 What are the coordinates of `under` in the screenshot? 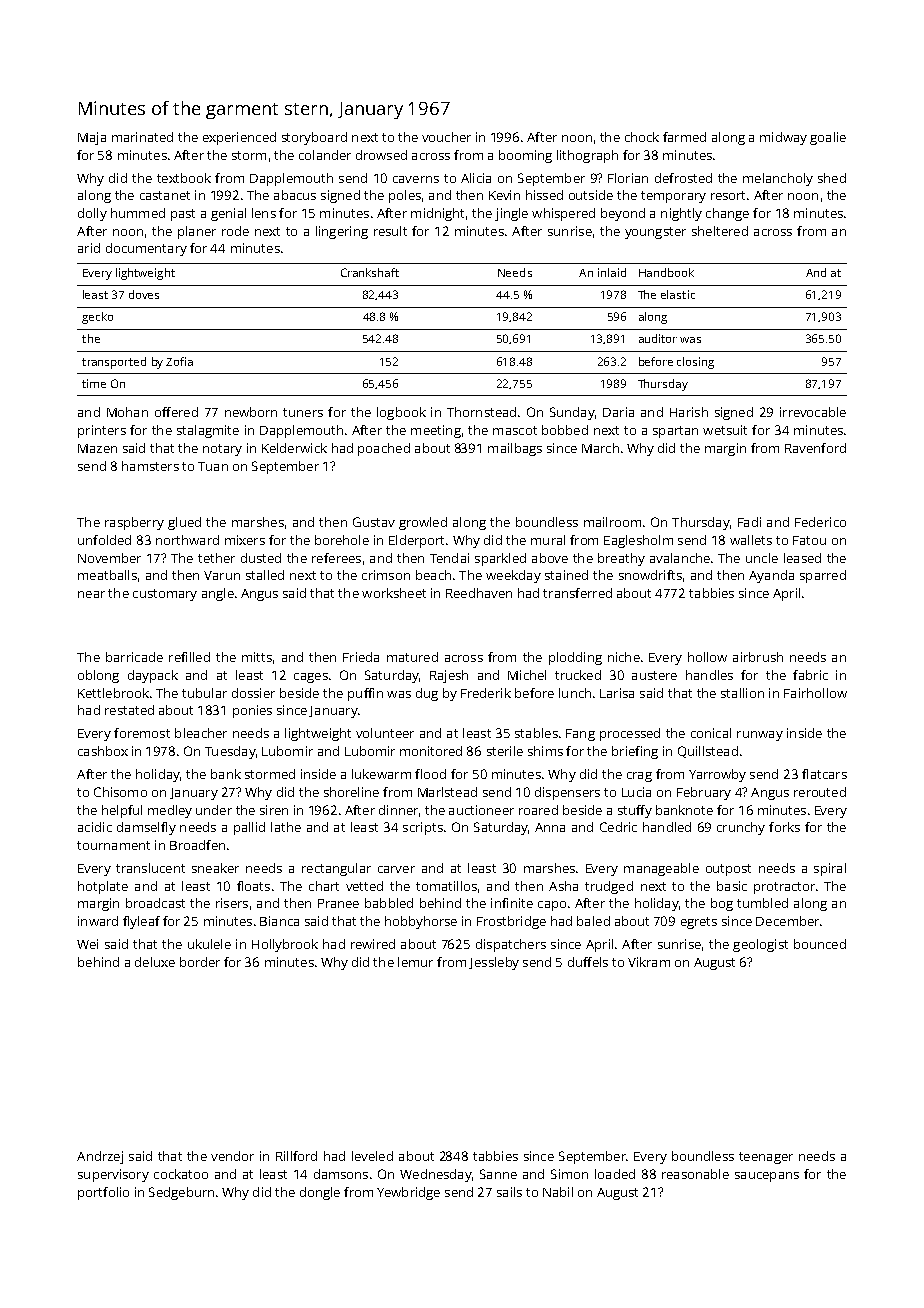 It's located at (214, 810).
